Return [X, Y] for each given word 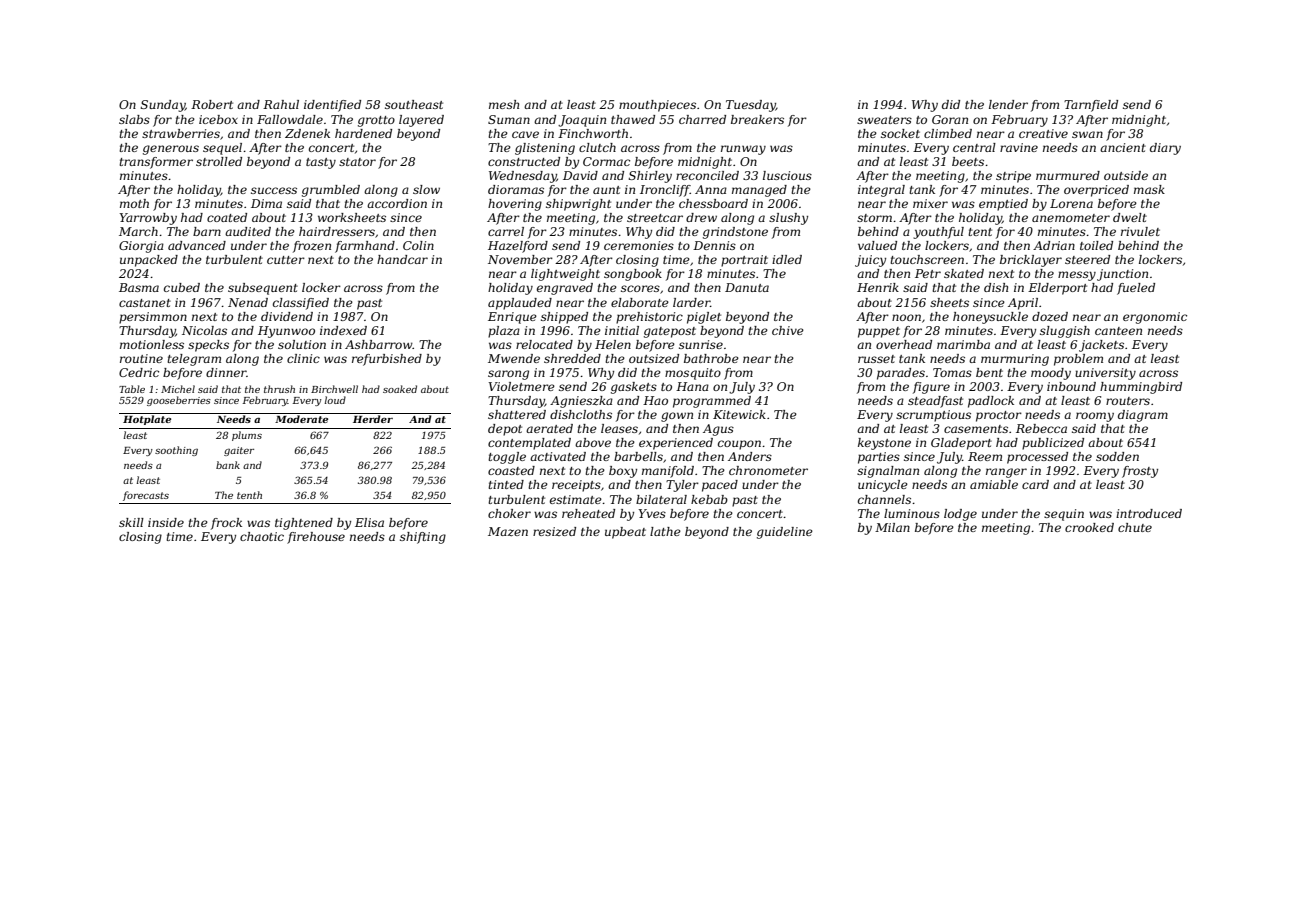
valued [877, 245]
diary [1165, 149]
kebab [709, 499]
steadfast [935, 402]
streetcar [655, 218]
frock [226, 524]
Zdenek [307, 133]
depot [505, 430]
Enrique [512, 318]
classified [301, 304]
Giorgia [141, 247]
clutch [597, 147]
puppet [879, 332]
